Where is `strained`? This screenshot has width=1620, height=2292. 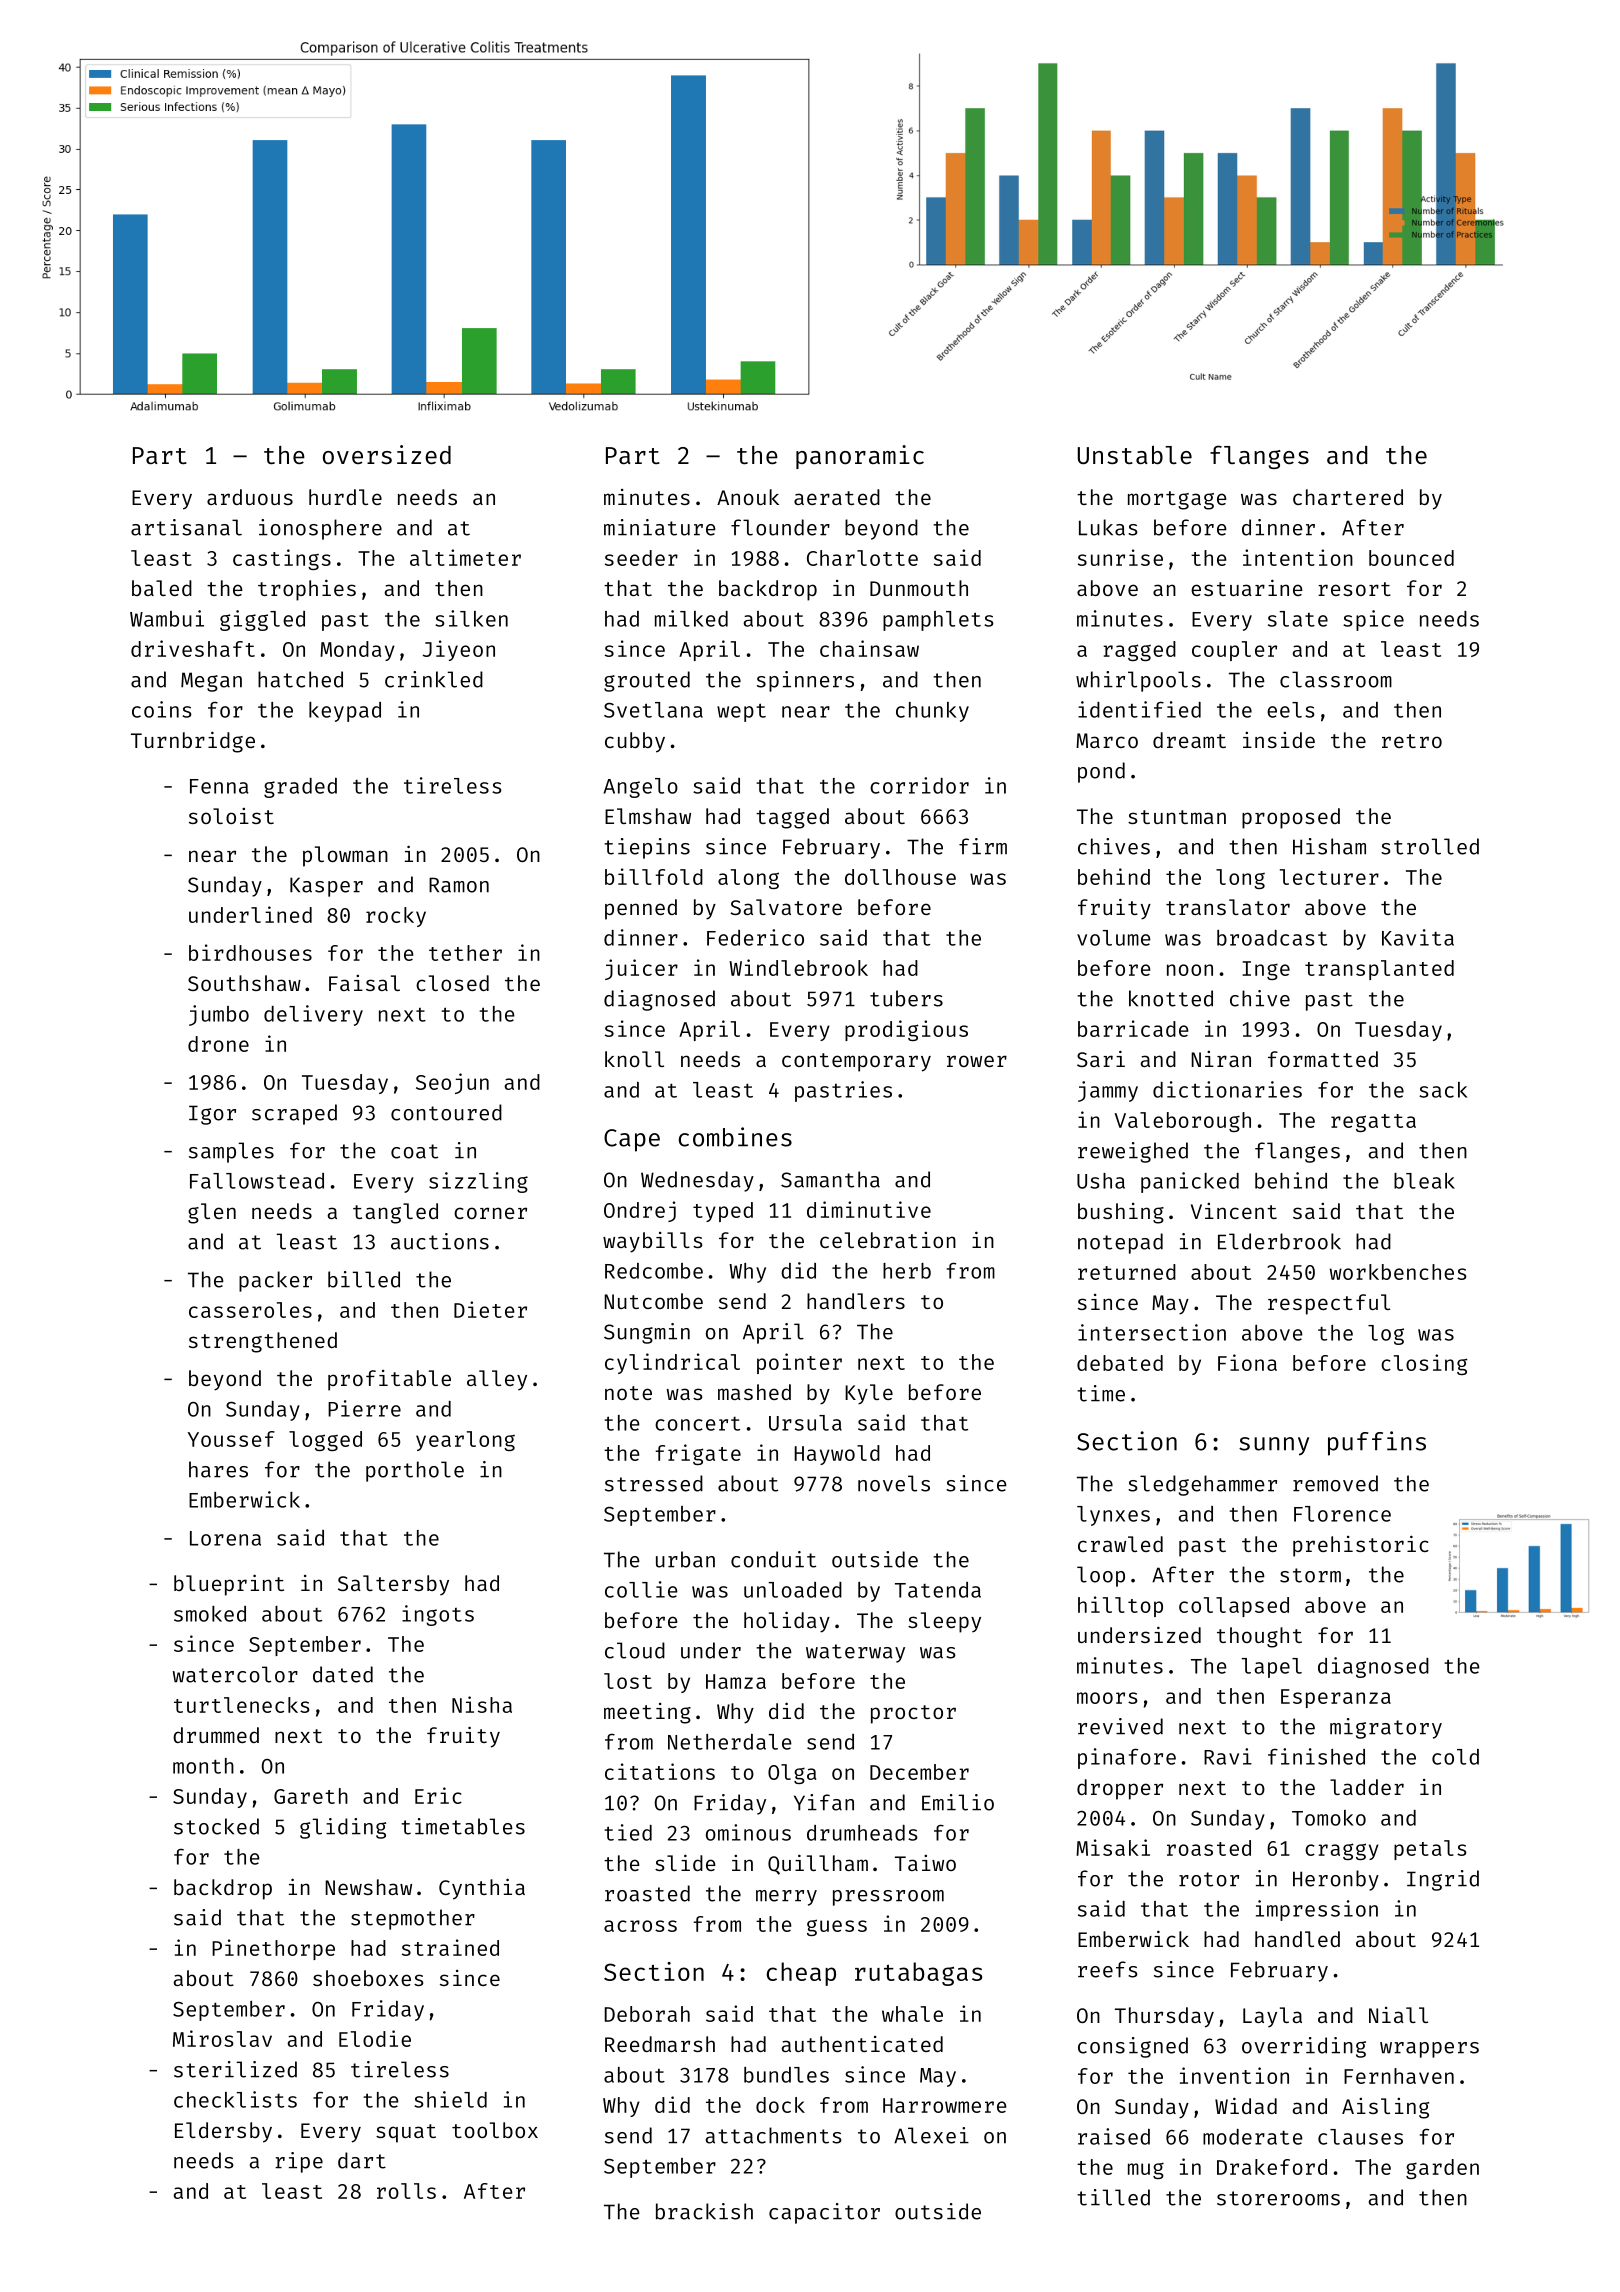 strained is located at coordinates (450, 1947).
